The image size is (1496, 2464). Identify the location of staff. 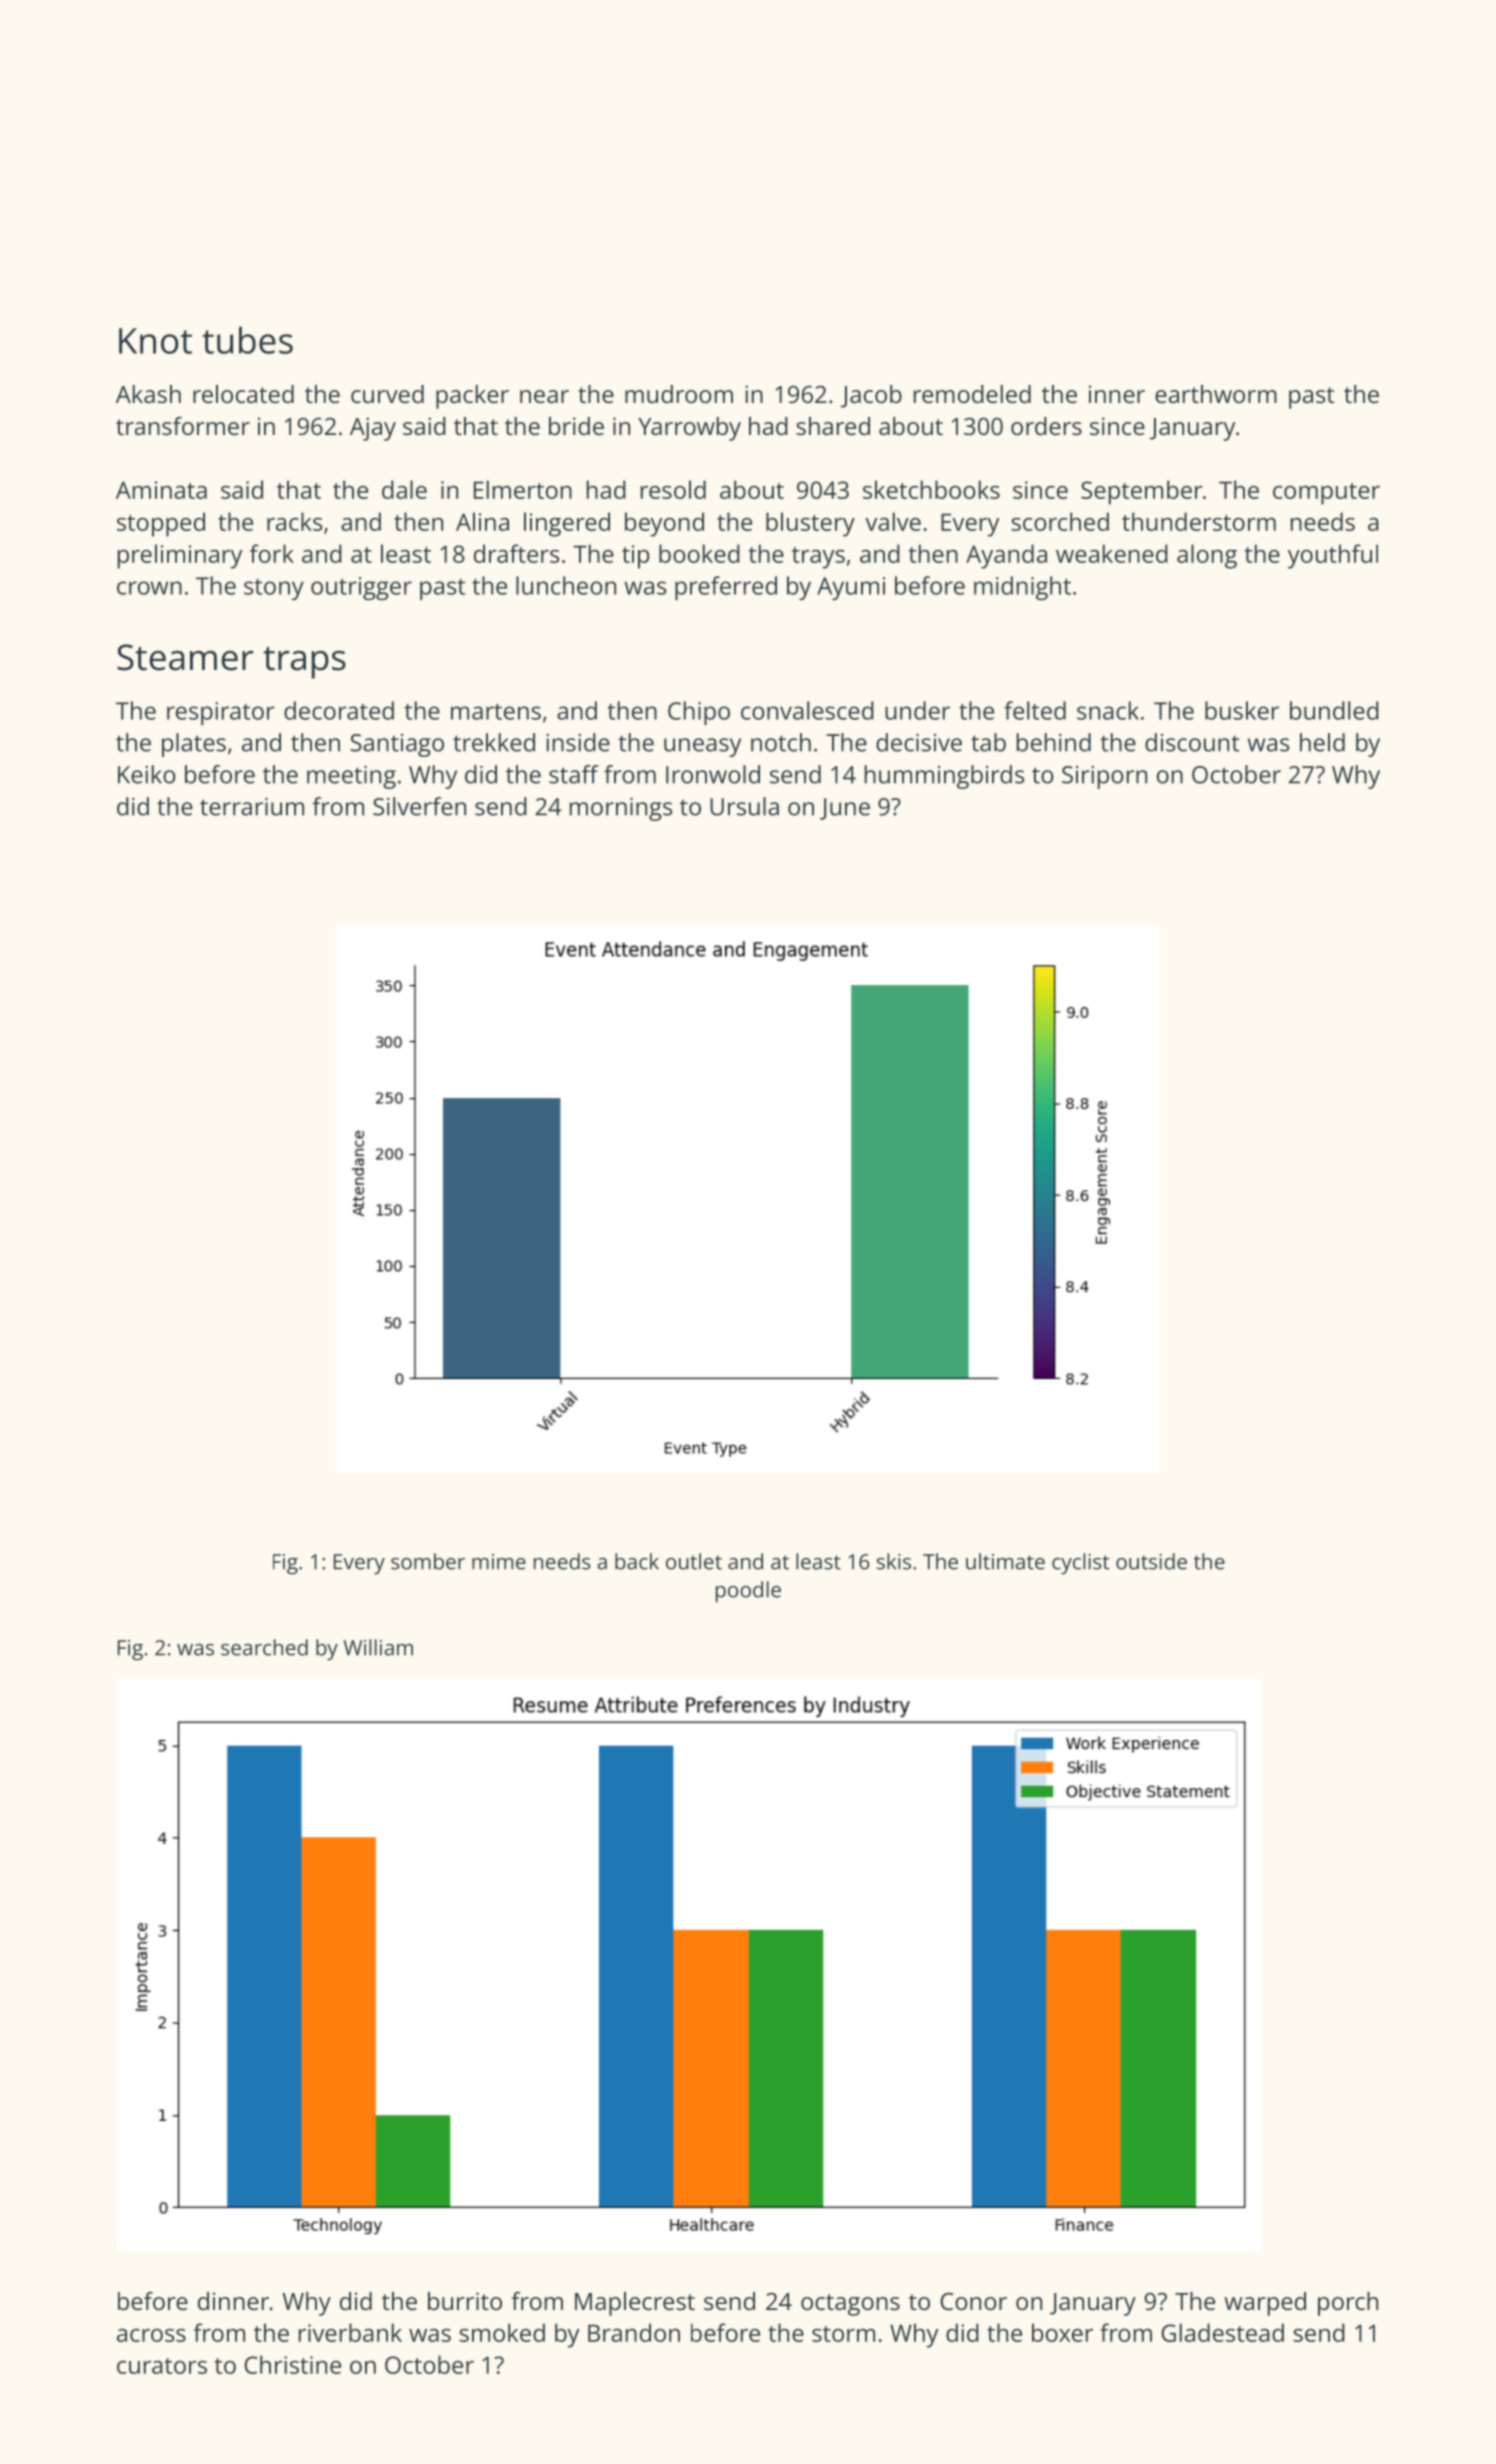
(574, 774).
